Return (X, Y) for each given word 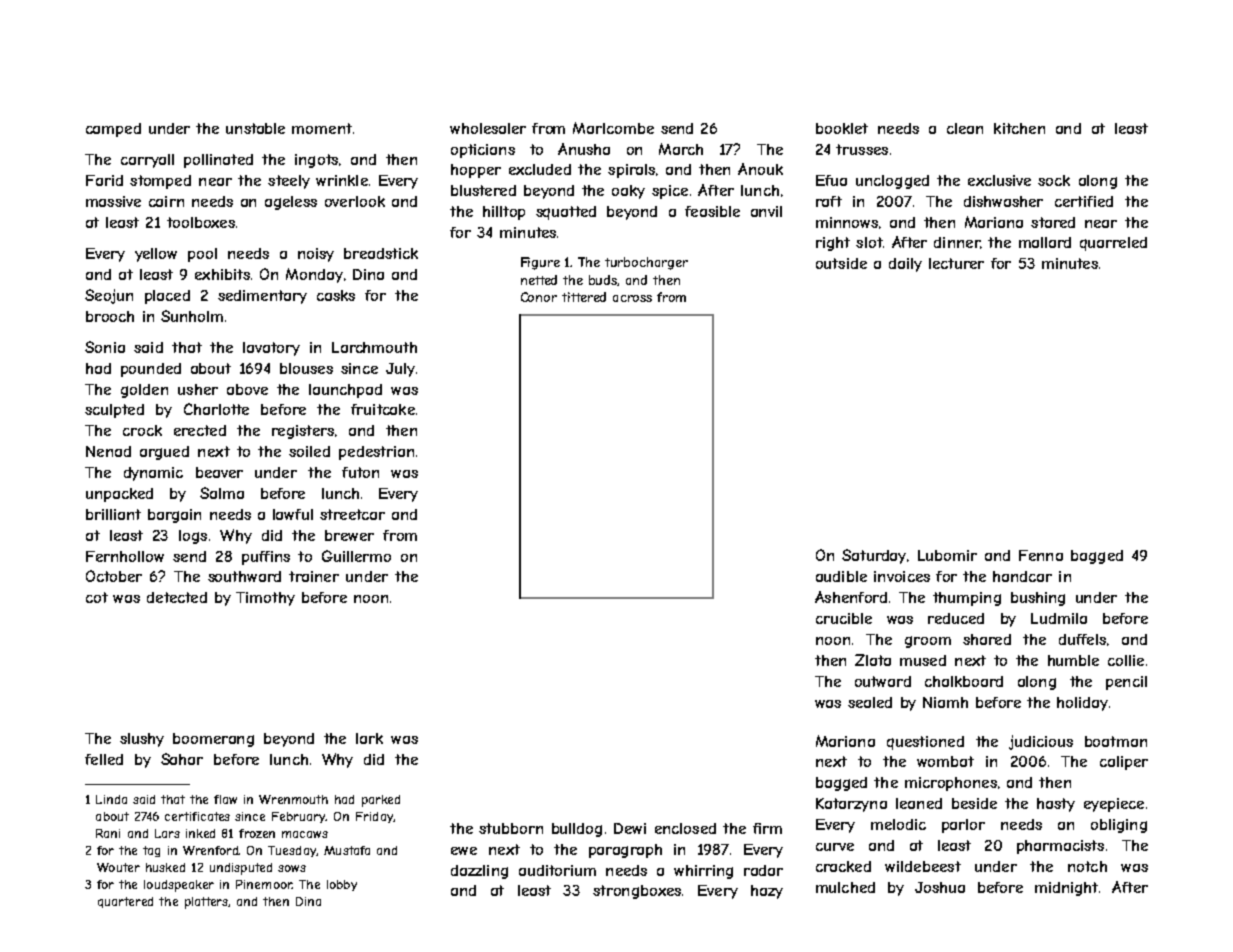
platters (207, 903)
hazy (767, 892)
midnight (1066, 889)
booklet (842, 128)
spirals (631, 171)
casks (336, 295)
